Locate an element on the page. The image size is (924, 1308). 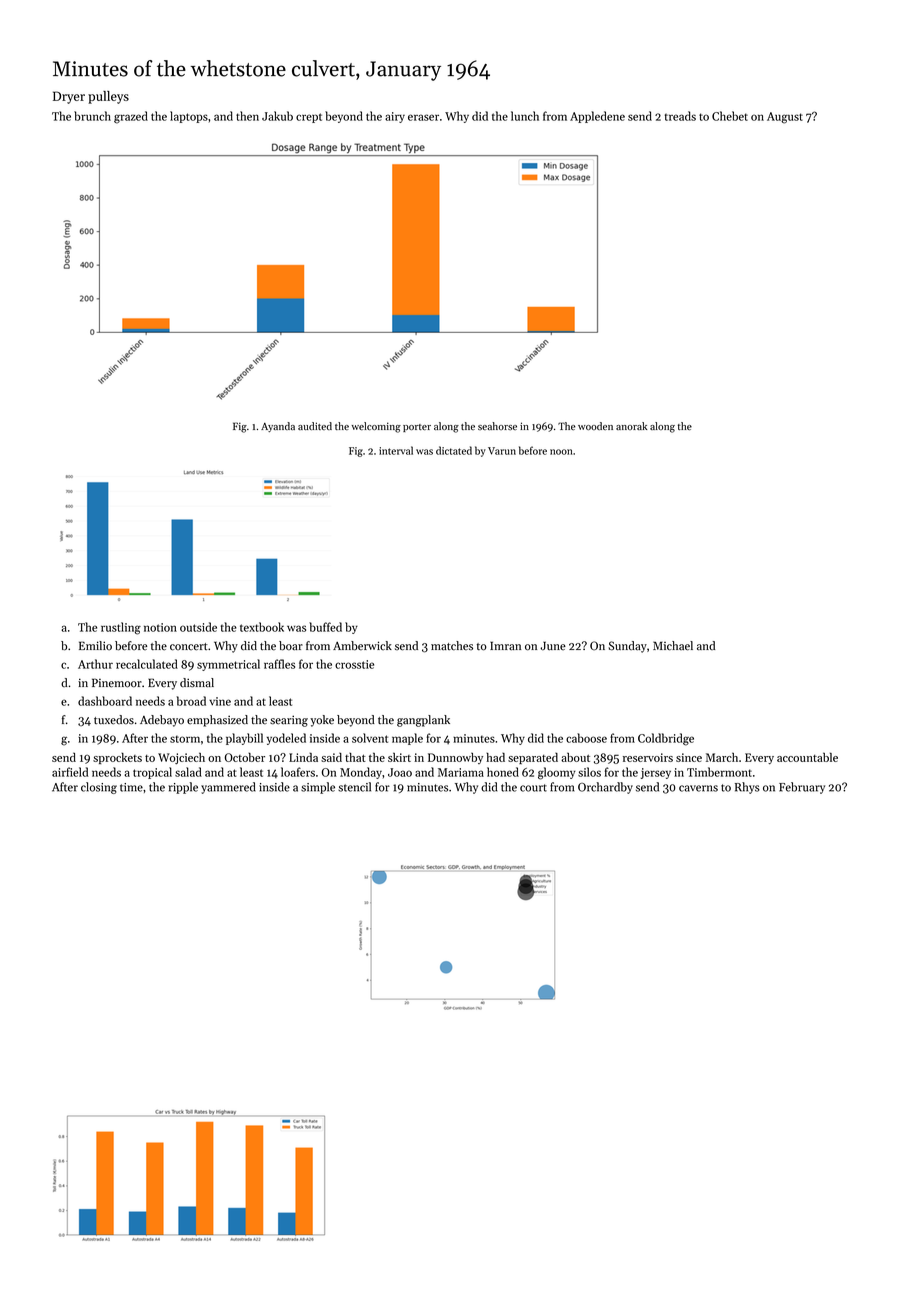
Michael is located at coordinates (673, 646).
